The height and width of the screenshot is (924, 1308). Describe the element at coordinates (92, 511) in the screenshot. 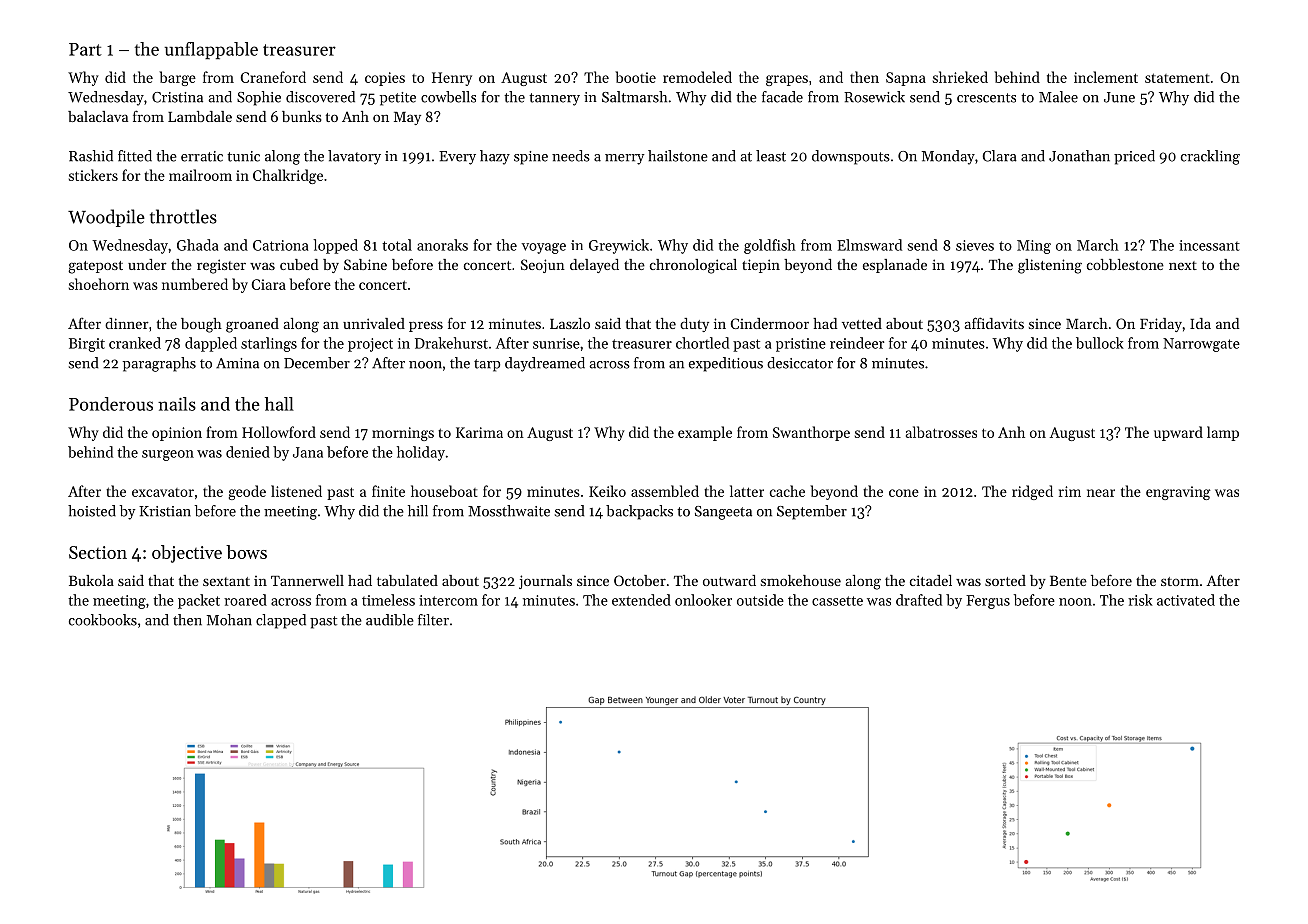

I see `hoisted` at that location.
